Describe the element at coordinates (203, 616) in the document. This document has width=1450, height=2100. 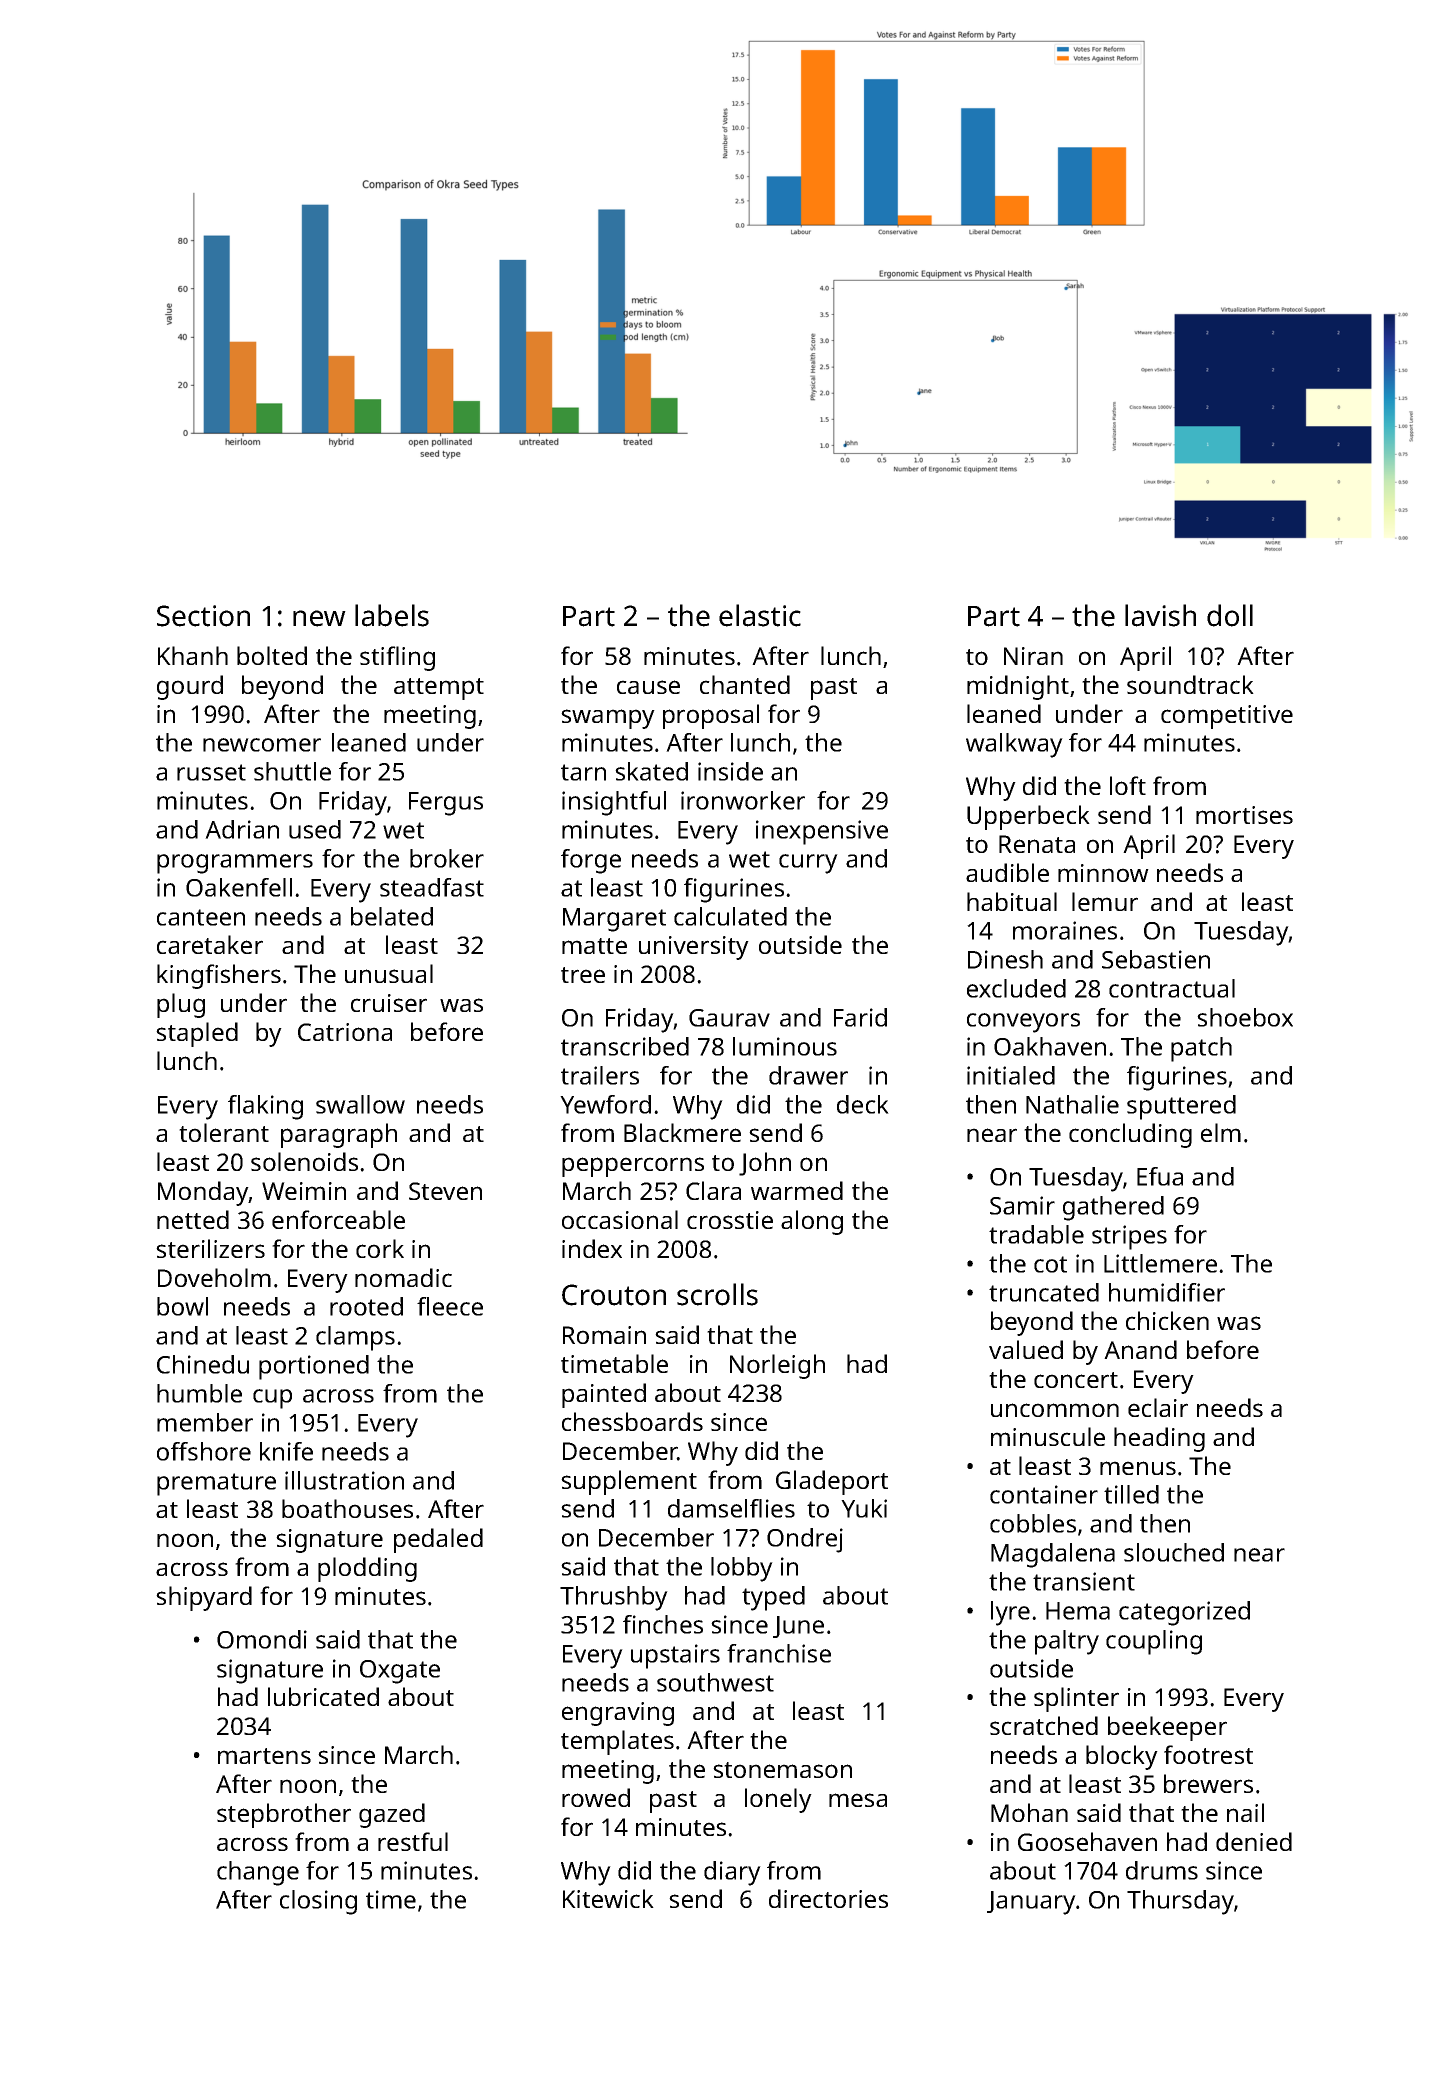
I see `Section` at that location.
